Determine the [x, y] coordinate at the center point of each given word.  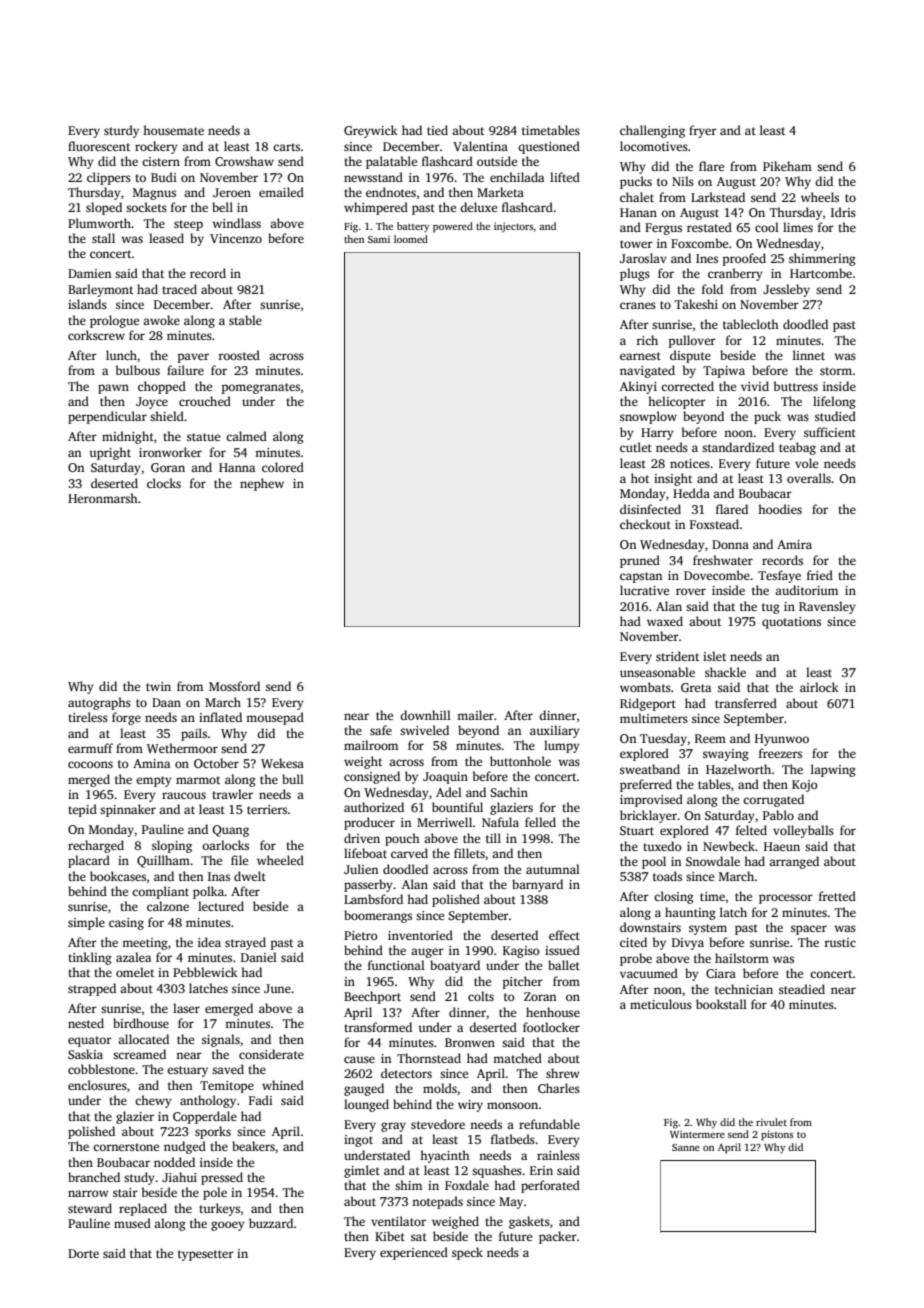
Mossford [234, 686]
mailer [475, 715]
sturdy [121, 131]
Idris [843, 212]
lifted [565, 177]
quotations [791, 623]
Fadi [261, 1100]
